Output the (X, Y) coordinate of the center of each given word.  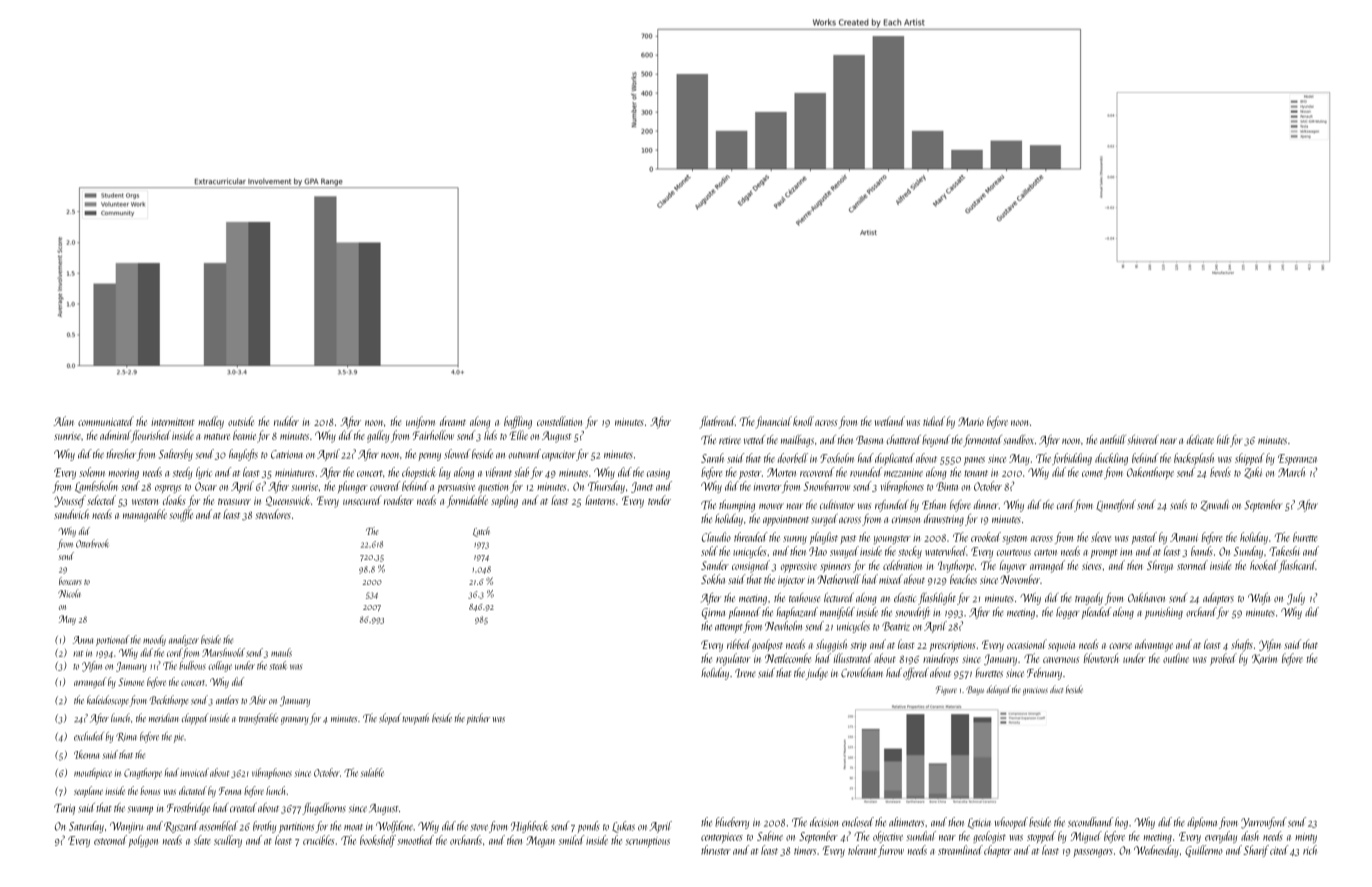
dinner (986, 504)
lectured (839, 597)
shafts (1242, 645)
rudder (286, 421)
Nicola (69, 593)
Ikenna (86, 754)
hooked (1264, 565)
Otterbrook (92, 543)
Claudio (716, 537)
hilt (1223, 439)
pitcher (478, 719)
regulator (733, 659)
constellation (559, 421)
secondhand (1090, 822)
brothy (264, 827)
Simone (131, 682)
